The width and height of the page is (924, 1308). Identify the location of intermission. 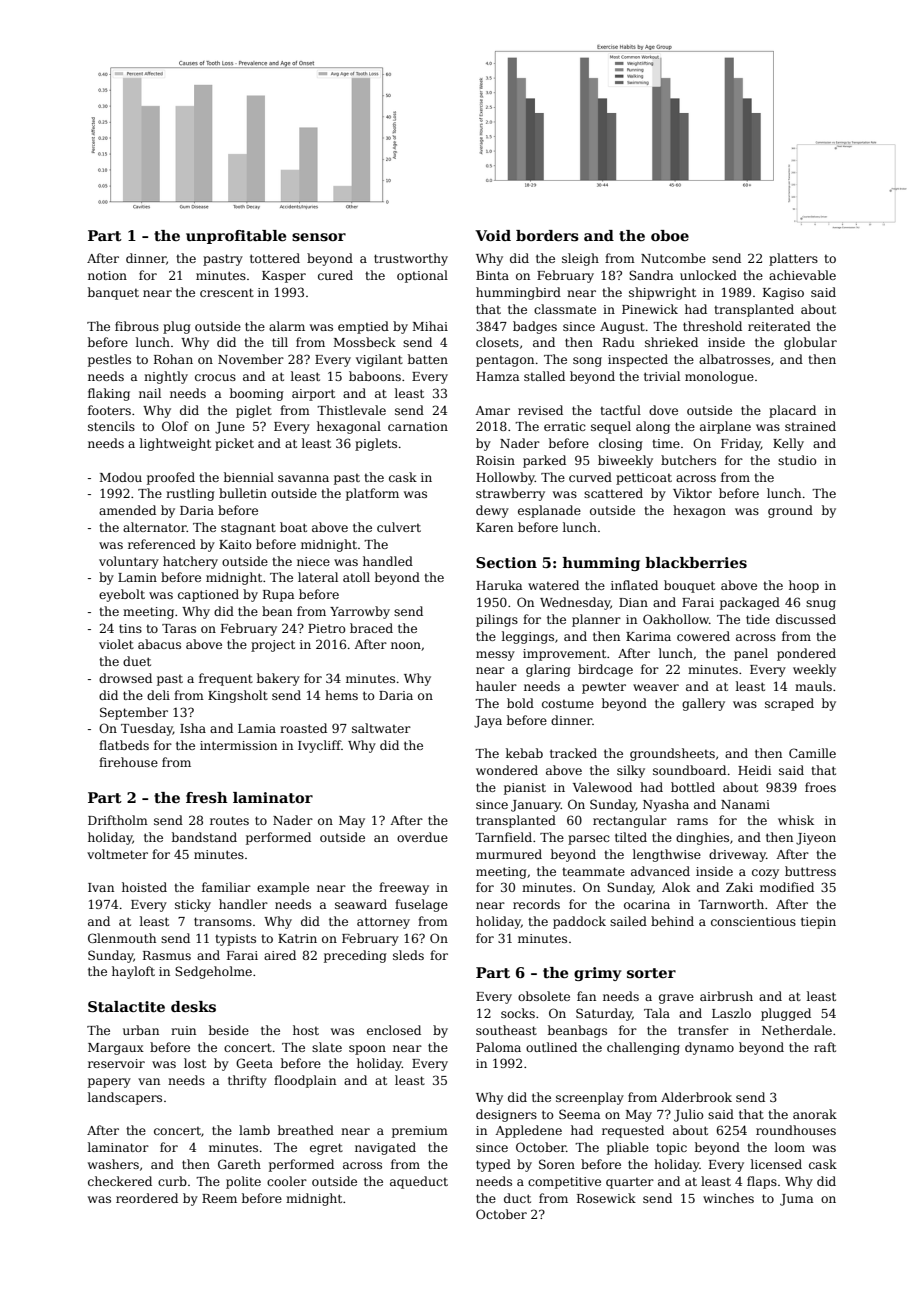
(238, 745).
